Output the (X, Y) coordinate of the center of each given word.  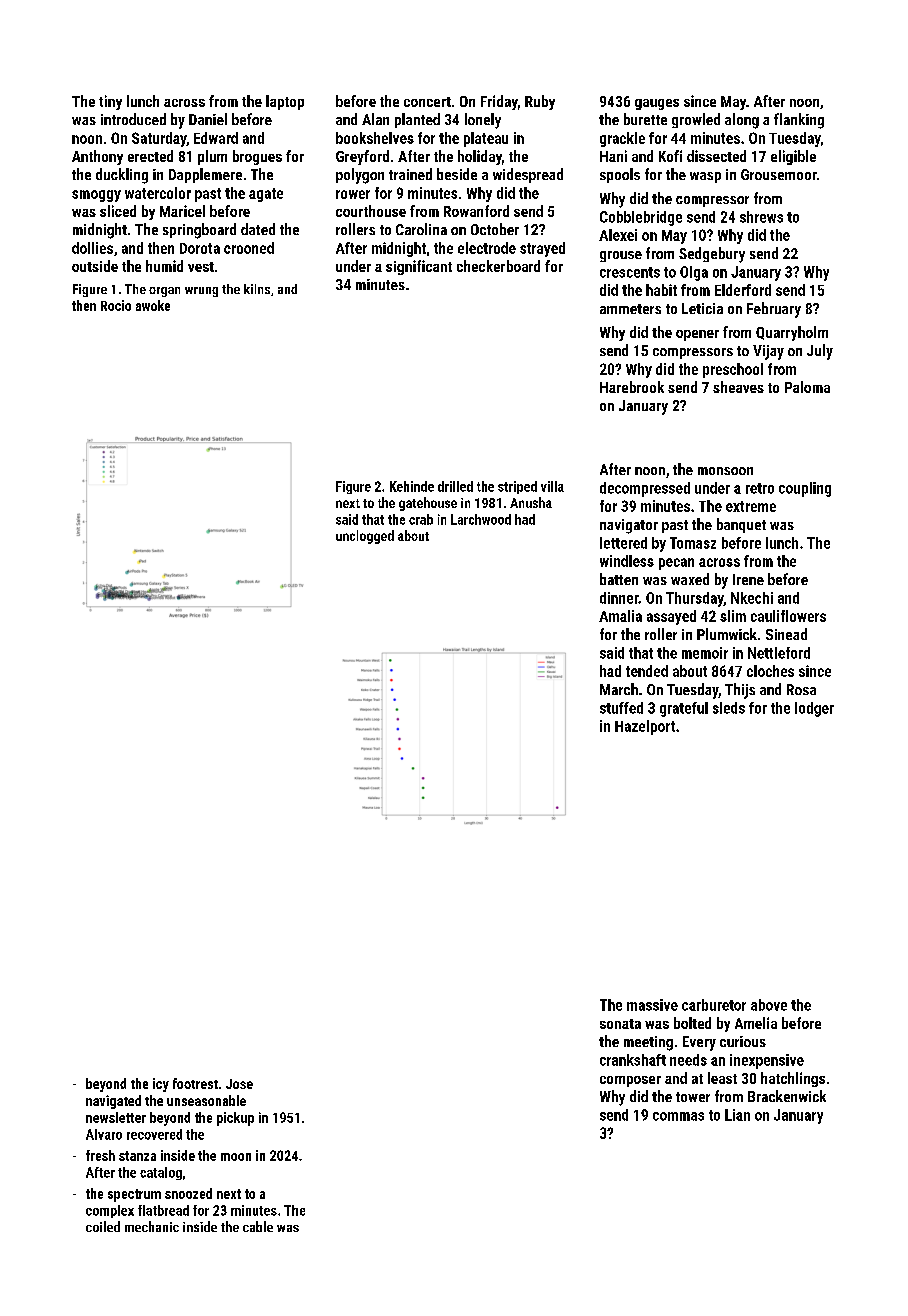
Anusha (531, 502)
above (769, 1005)
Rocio (116, 305)
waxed (690, 579)
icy (161, 1085)
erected (150, 156)
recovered (154, 1134)
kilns (257, 289)
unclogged (365, 537)
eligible (793, 157)
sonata (620, 1024)
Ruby (540, 102)
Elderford (743, 290)
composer (630, 1081)
